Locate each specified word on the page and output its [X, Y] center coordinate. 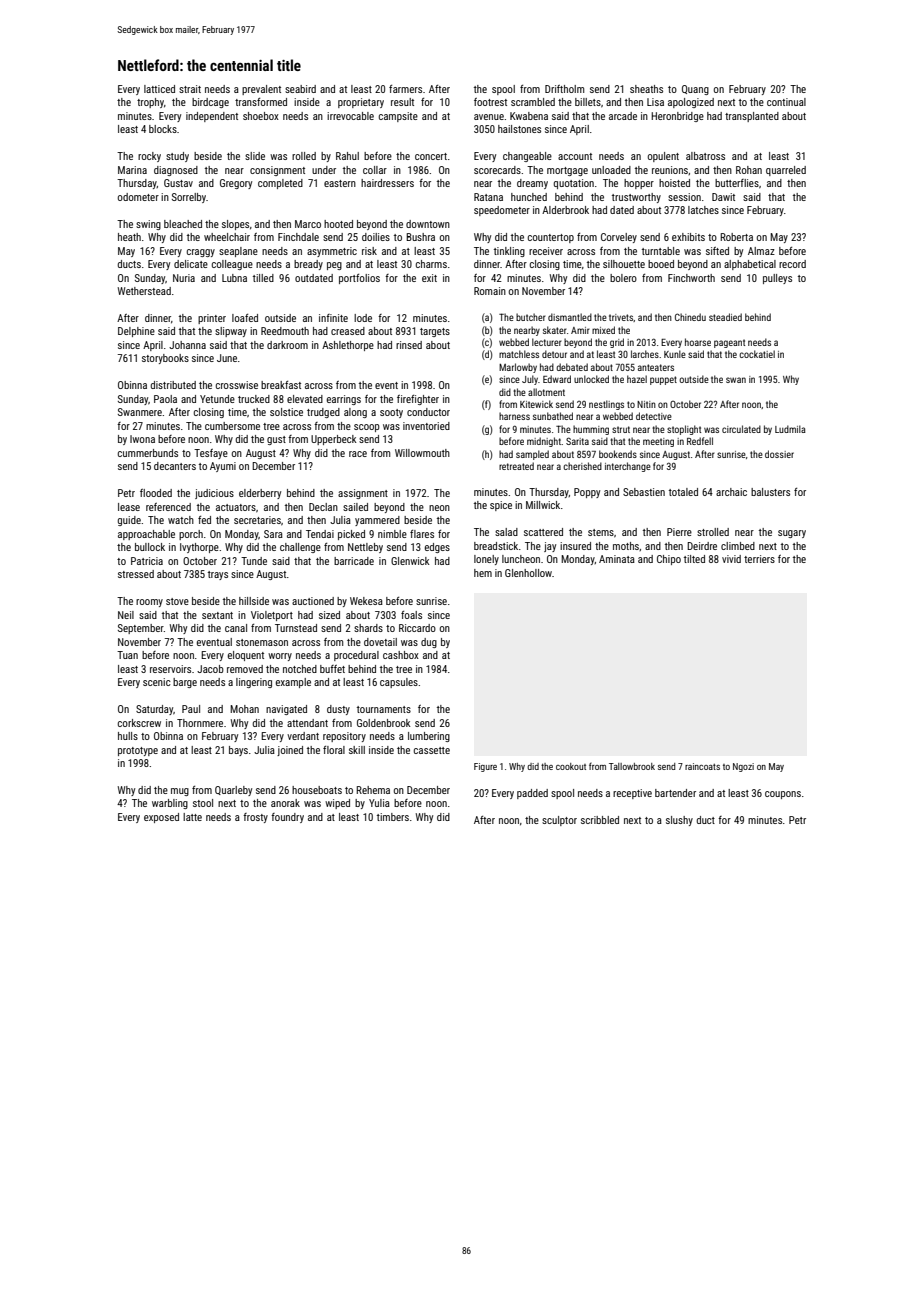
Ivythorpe [199, 548]
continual [786, 102]
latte [192, 817]
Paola [165, 399]
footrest [490, 102]
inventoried [426, 426]
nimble [392, 534]
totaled [683, 492]
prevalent [261, 90]
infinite [333, 318]
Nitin [646, 404]
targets [435, 332]
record [792, 264]
